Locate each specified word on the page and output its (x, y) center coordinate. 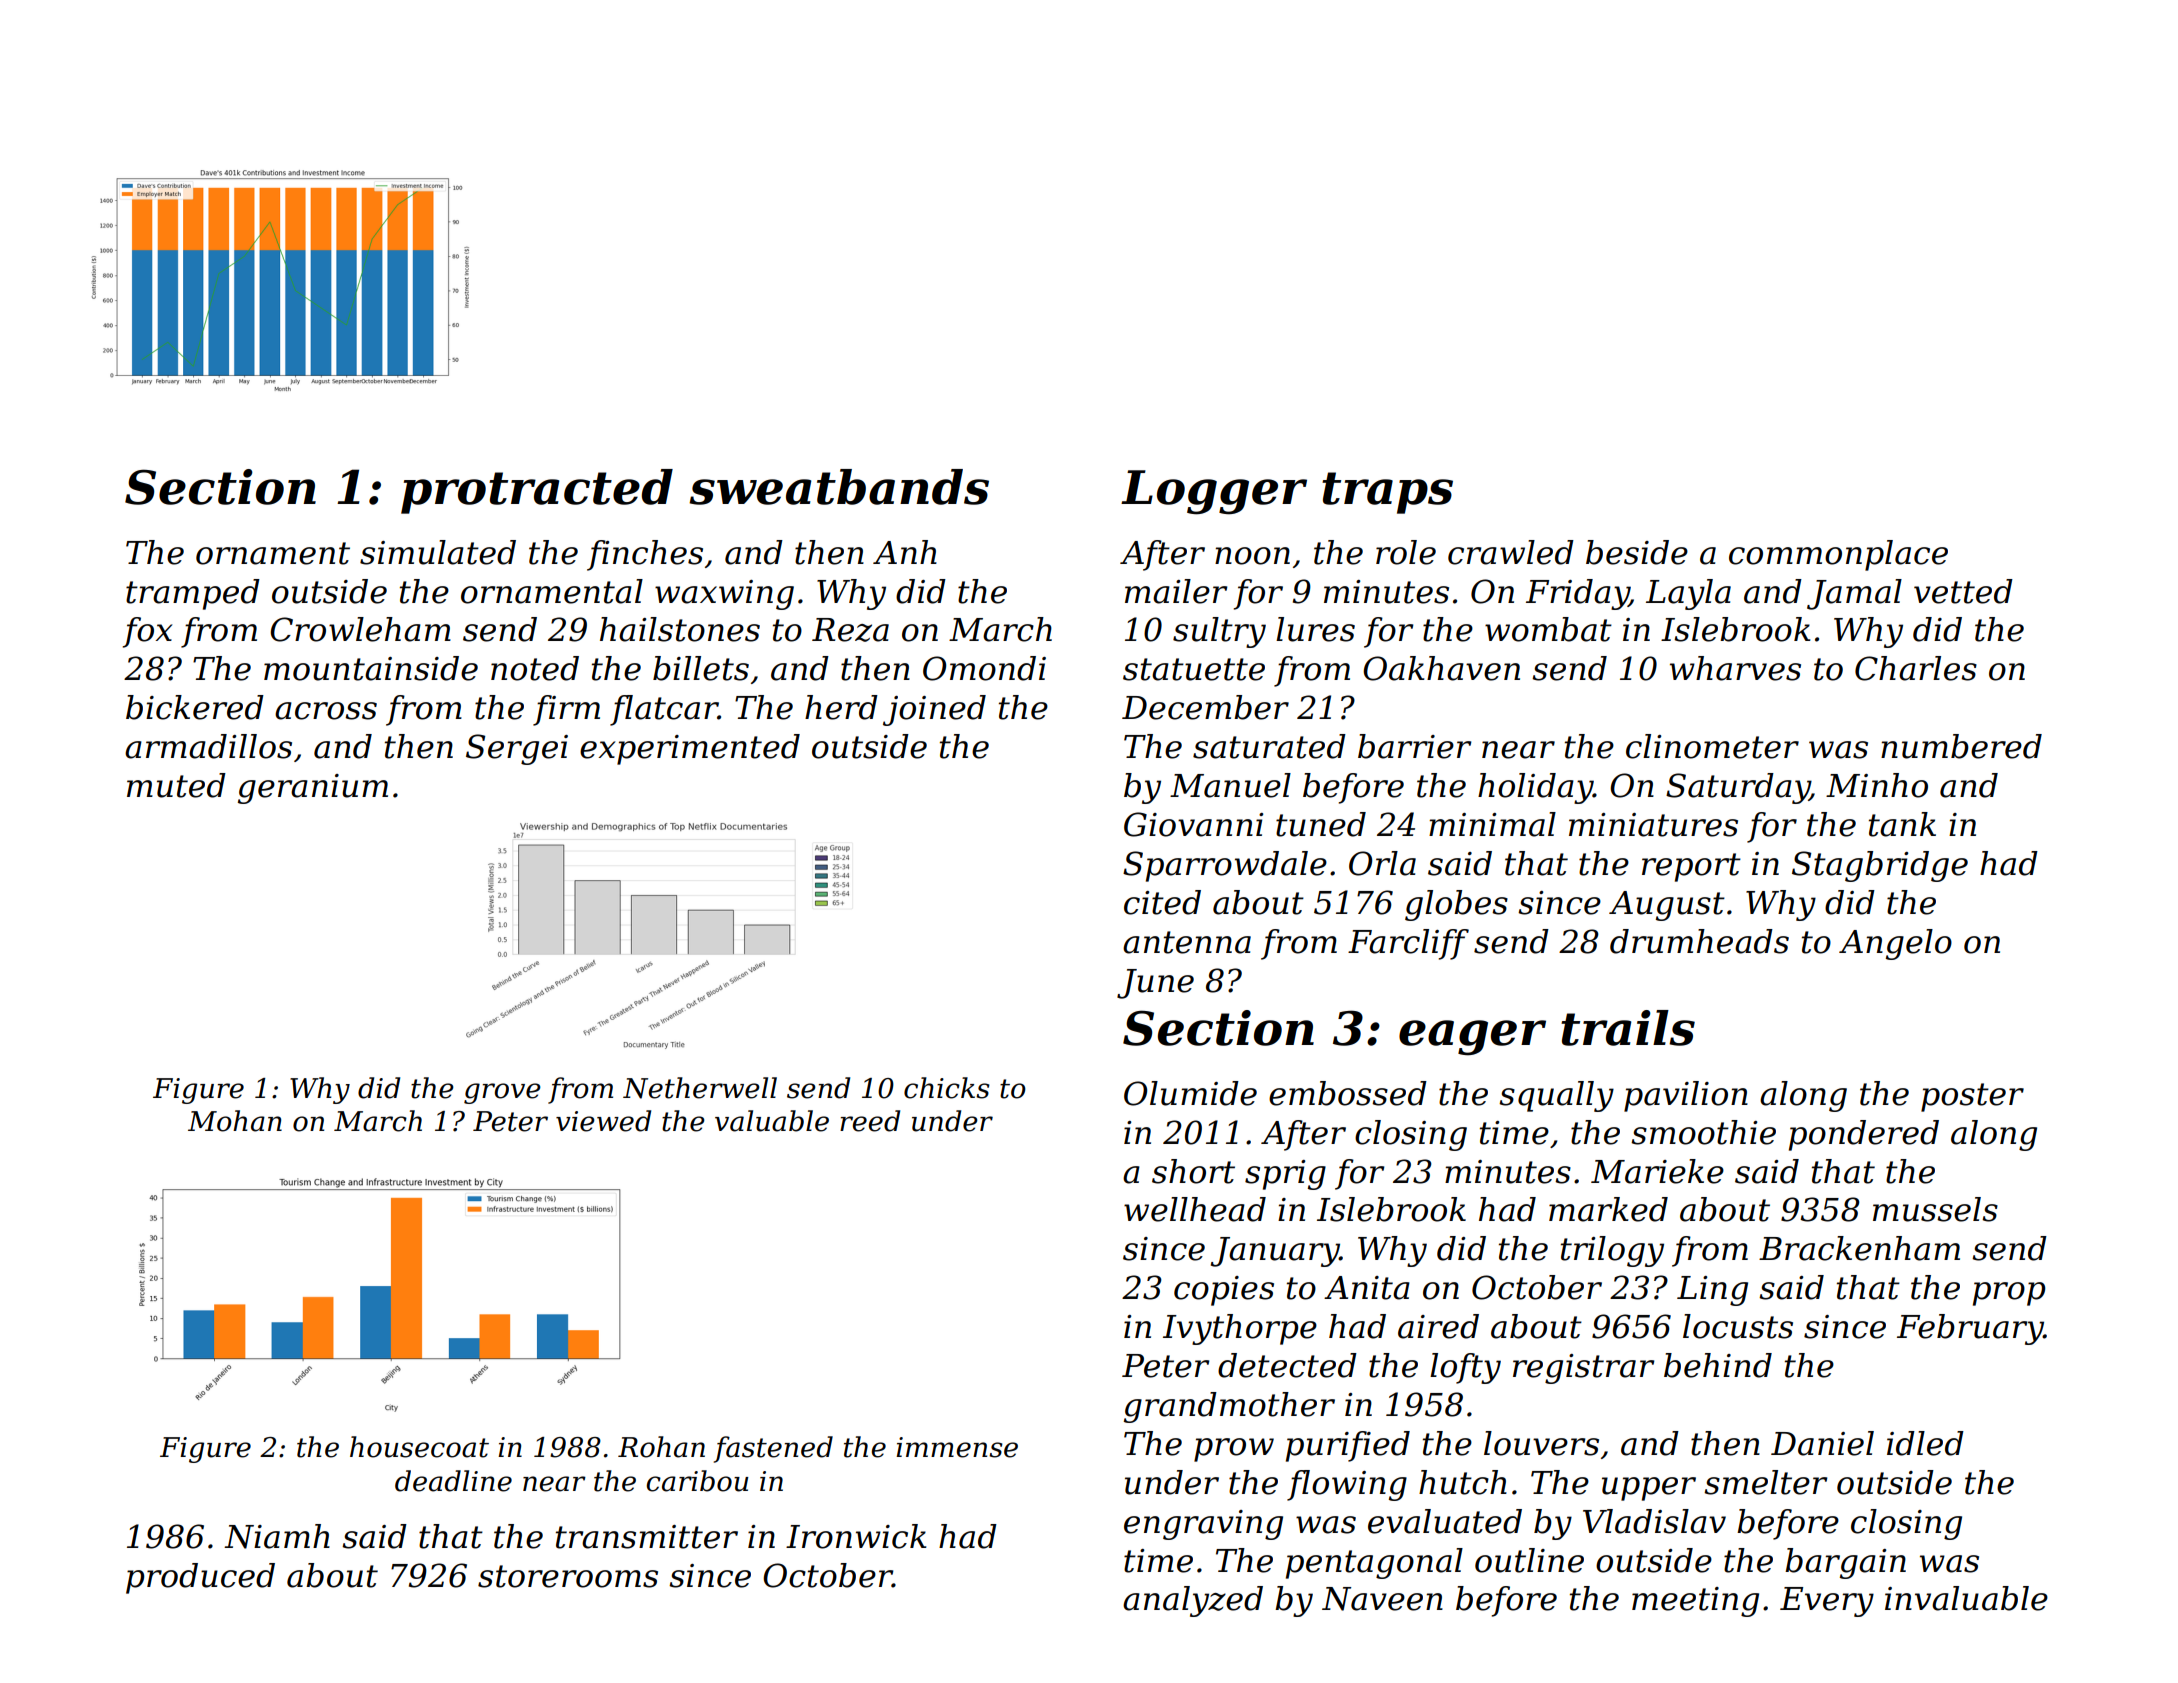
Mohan (235, 1121)
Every (1827, 1602)
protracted (537, 491)
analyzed (1193, 1601)
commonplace (1838, 555)
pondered (1864, 1135)
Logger (1214, 492)
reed (870, 1121)
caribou (697, 1481)
